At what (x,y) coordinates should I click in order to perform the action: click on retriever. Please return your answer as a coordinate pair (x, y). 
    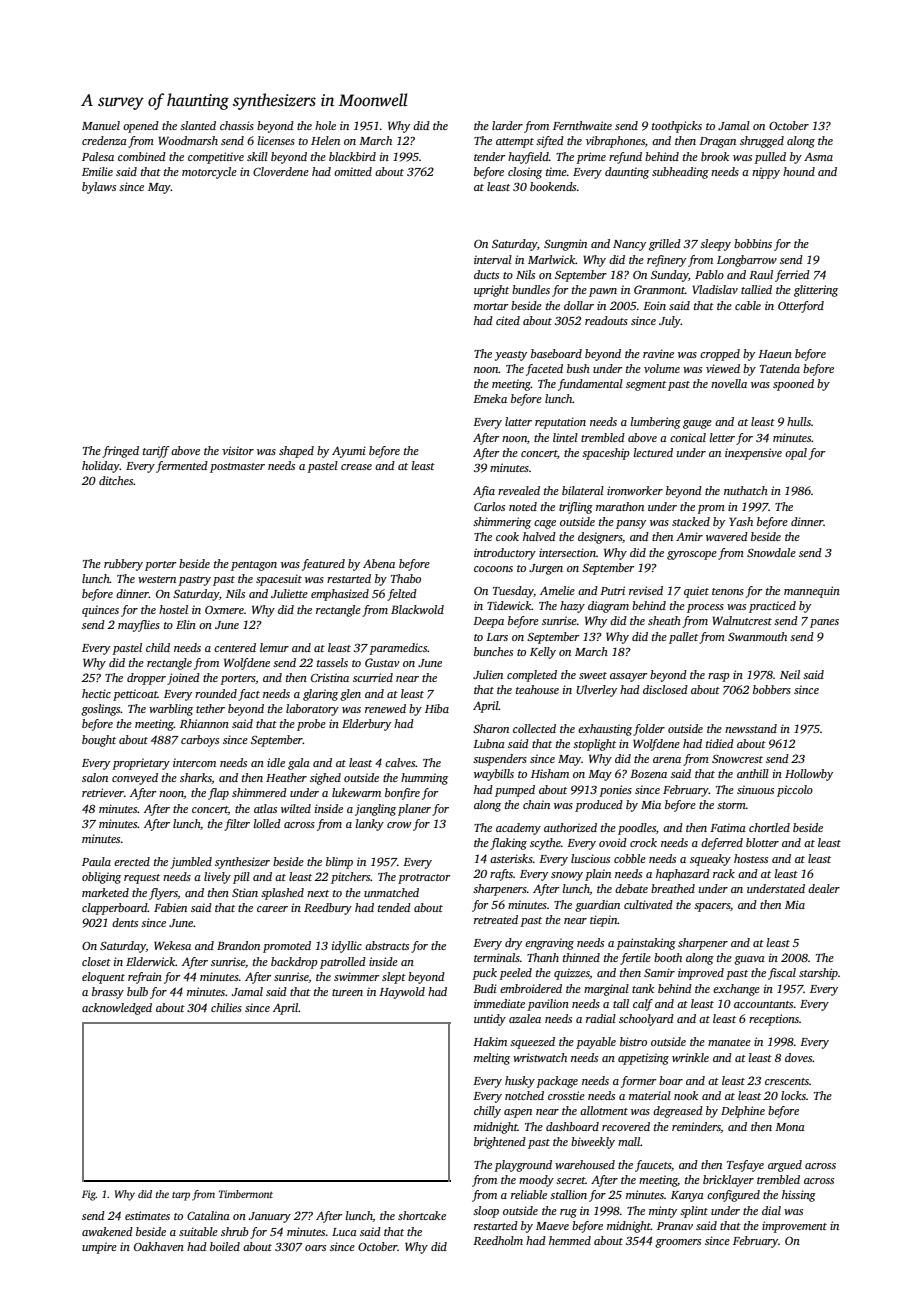
    Looking at the image, I should click on (103, 792).
